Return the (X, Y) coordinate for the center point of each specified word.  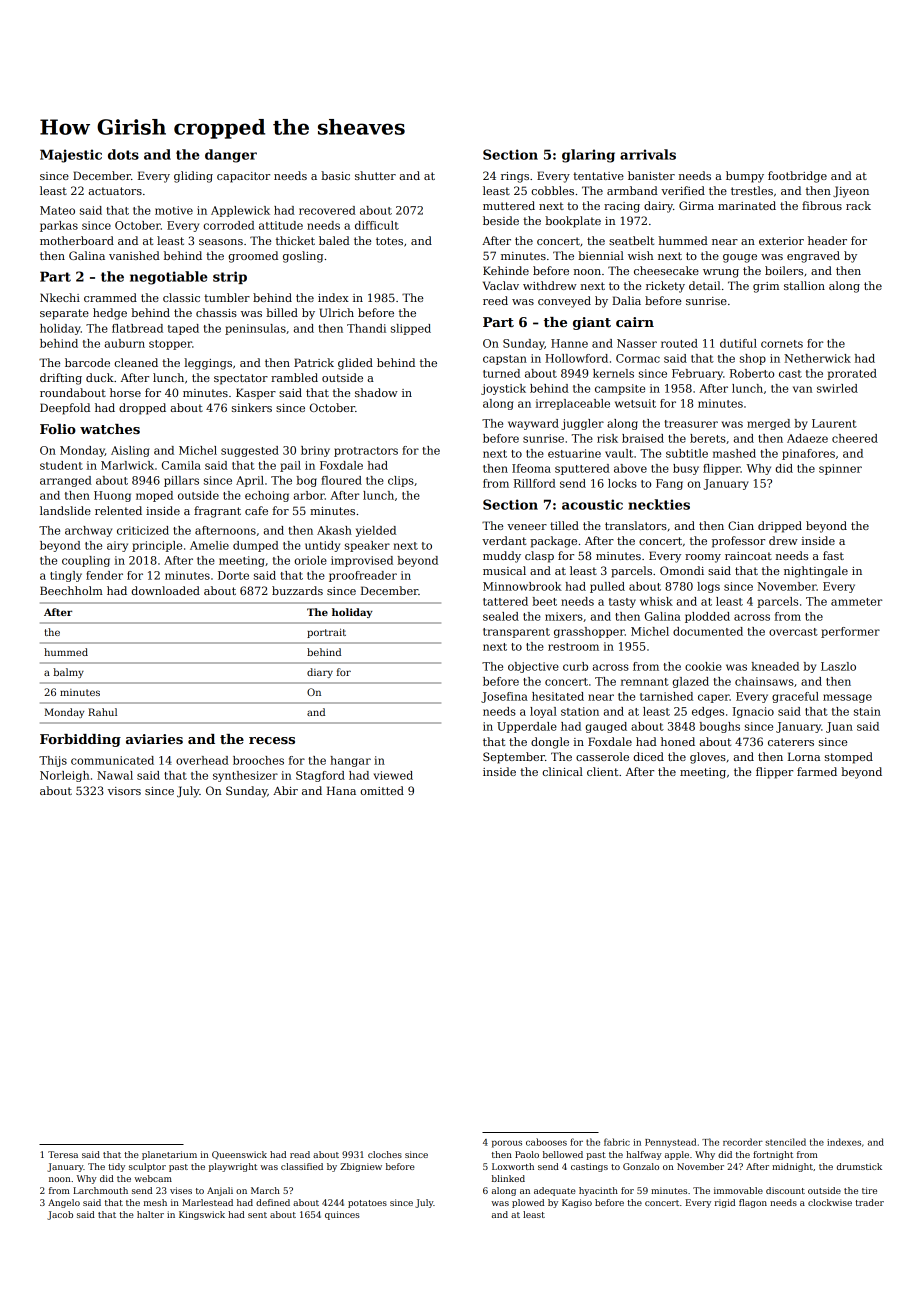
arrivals (648, 154)
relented (118, 510)
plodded (707, 617)
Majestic (71, 156)
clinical (562, 771)
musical (504, 570)
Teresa (63, 1154)
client (602, 771)
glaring (588, 156)
